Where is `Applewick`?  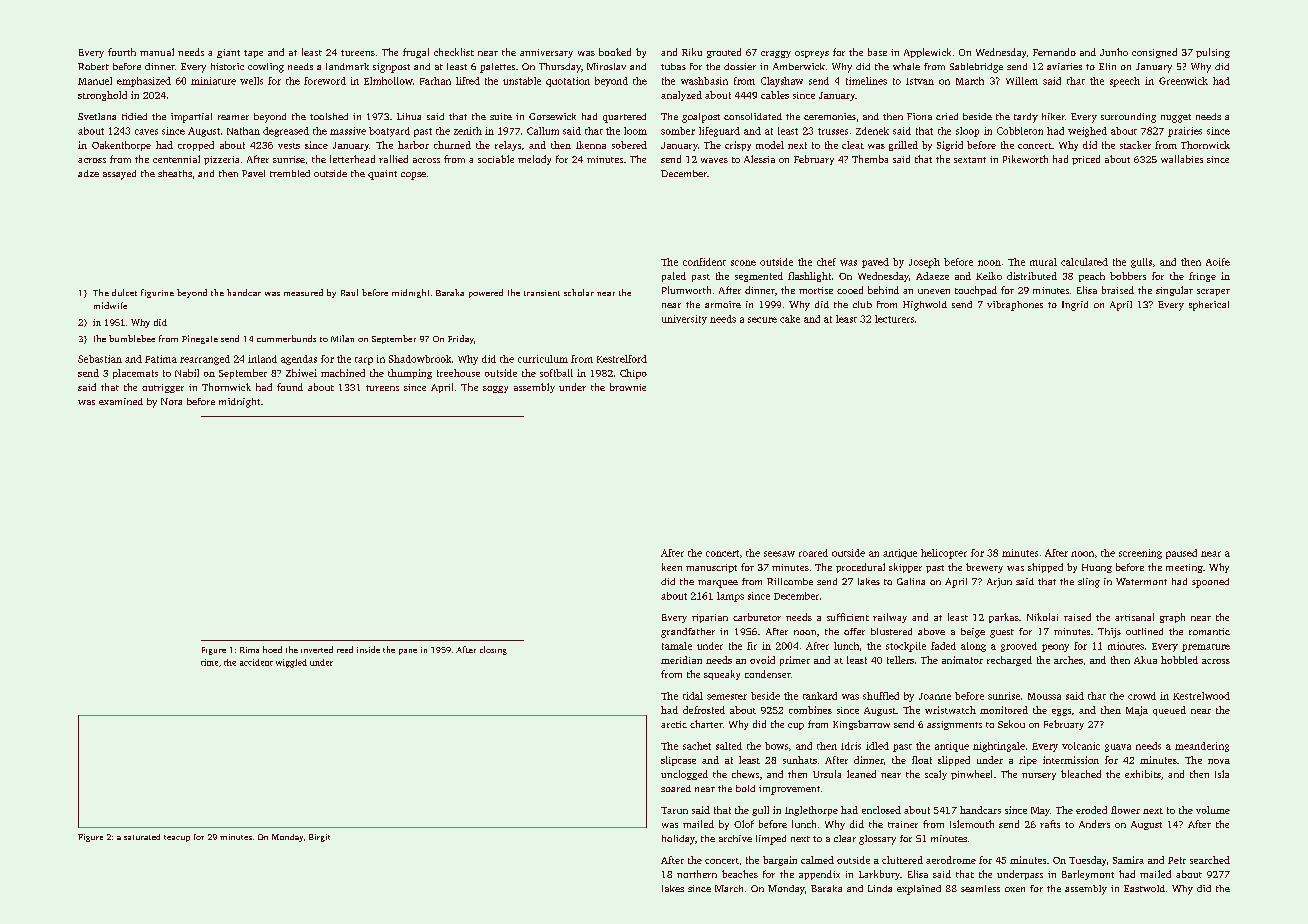 Applewick is located at coordinates (927, 53).
